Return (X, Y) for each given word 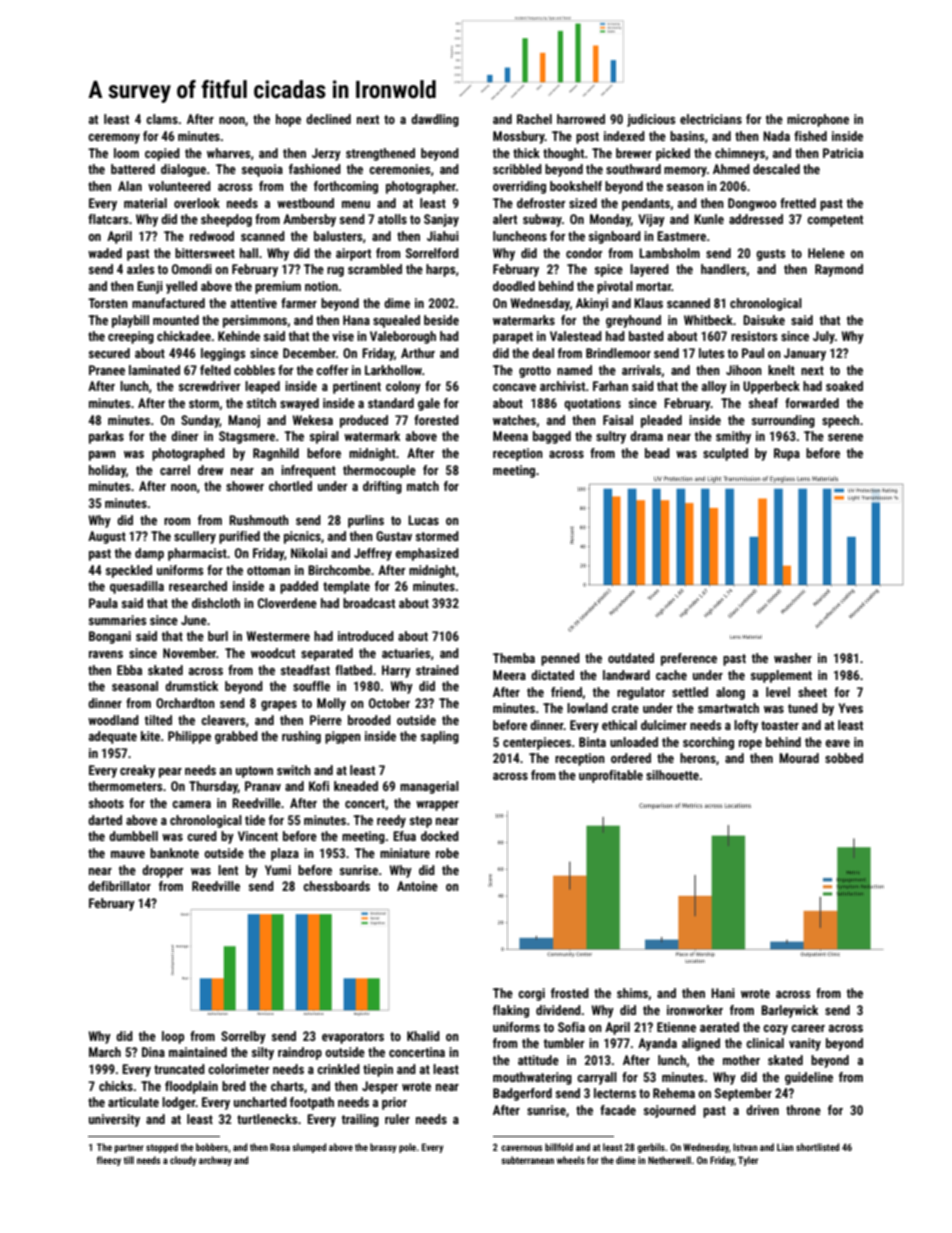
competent (835, 221)
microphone (818, 120)
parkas (106, 437)
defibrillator (119, 886)
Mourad (799, 758)
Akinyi (592, 304)
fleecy (109, 1161)
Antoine (417, 886)
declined (328, 119)
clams (162, 119)
